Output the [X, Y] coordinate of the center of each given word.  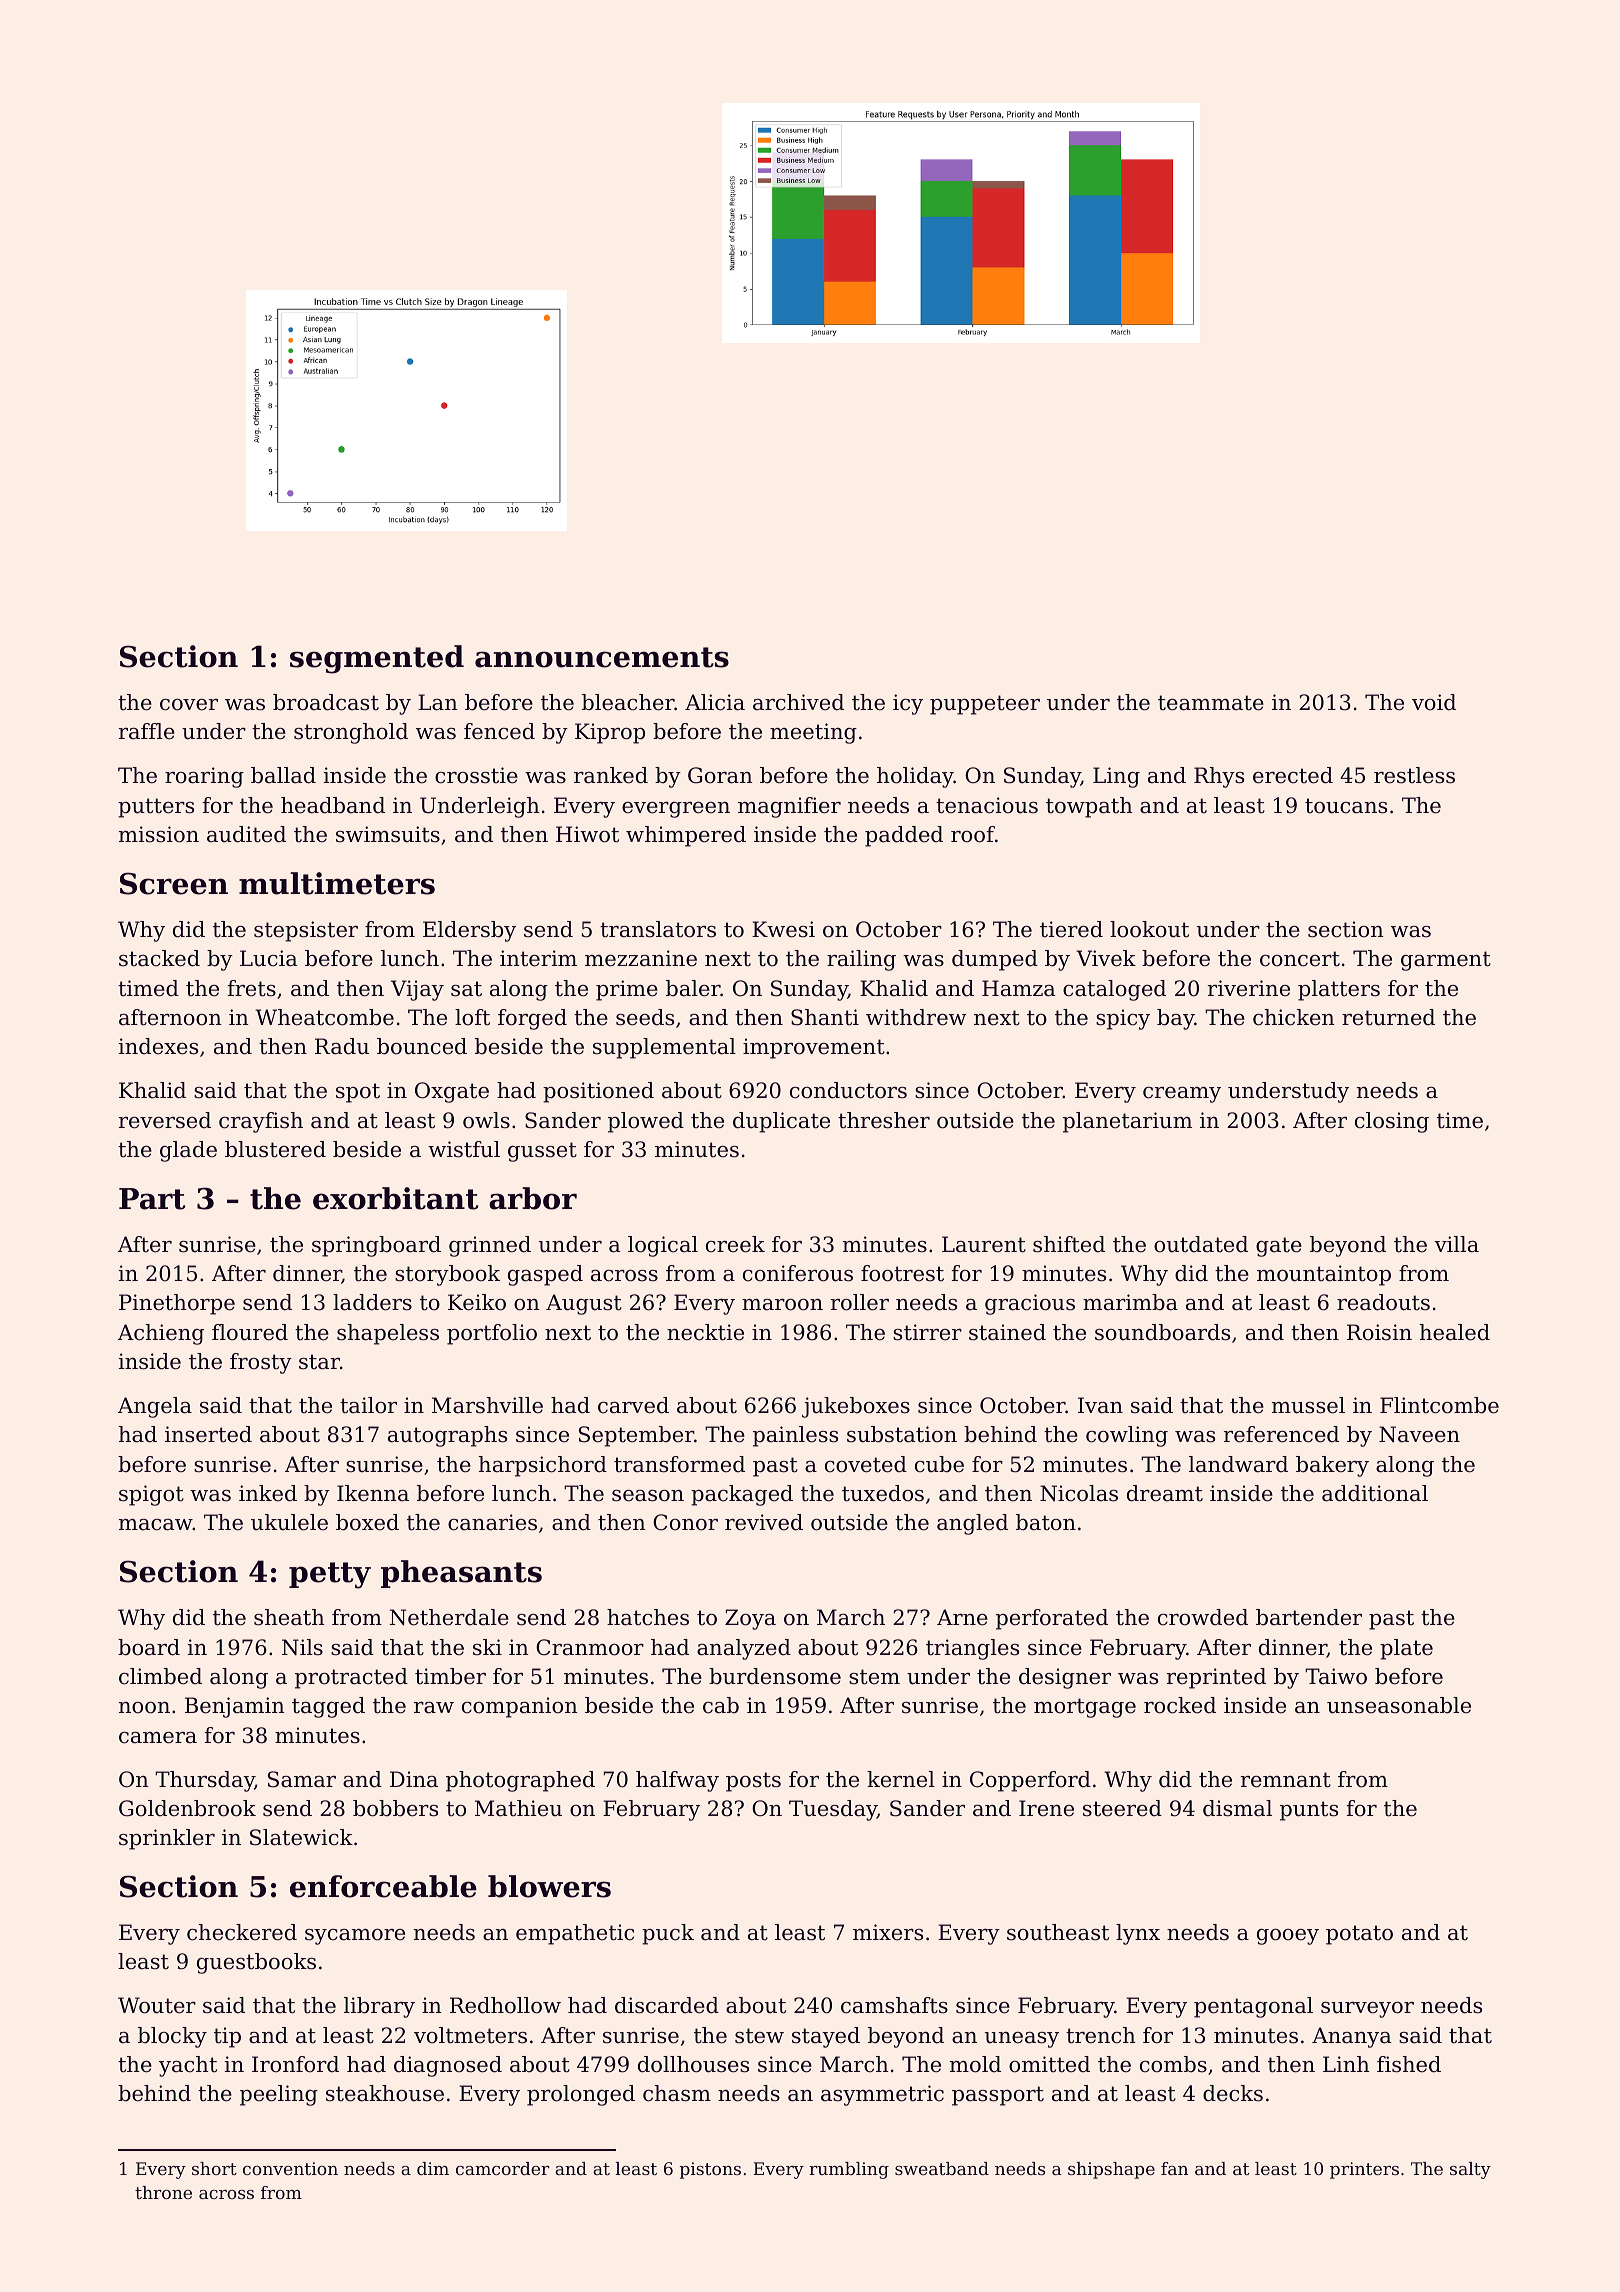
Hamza [1018, 988]
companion [520, 1707]
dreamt [1165, 1493]
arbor [533, 1198]
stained [1007, 1332]
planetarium [1127, 1122]
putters [156, 808]
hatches [648, 1617]
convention [290, 2168]
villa [1456, 1244]
